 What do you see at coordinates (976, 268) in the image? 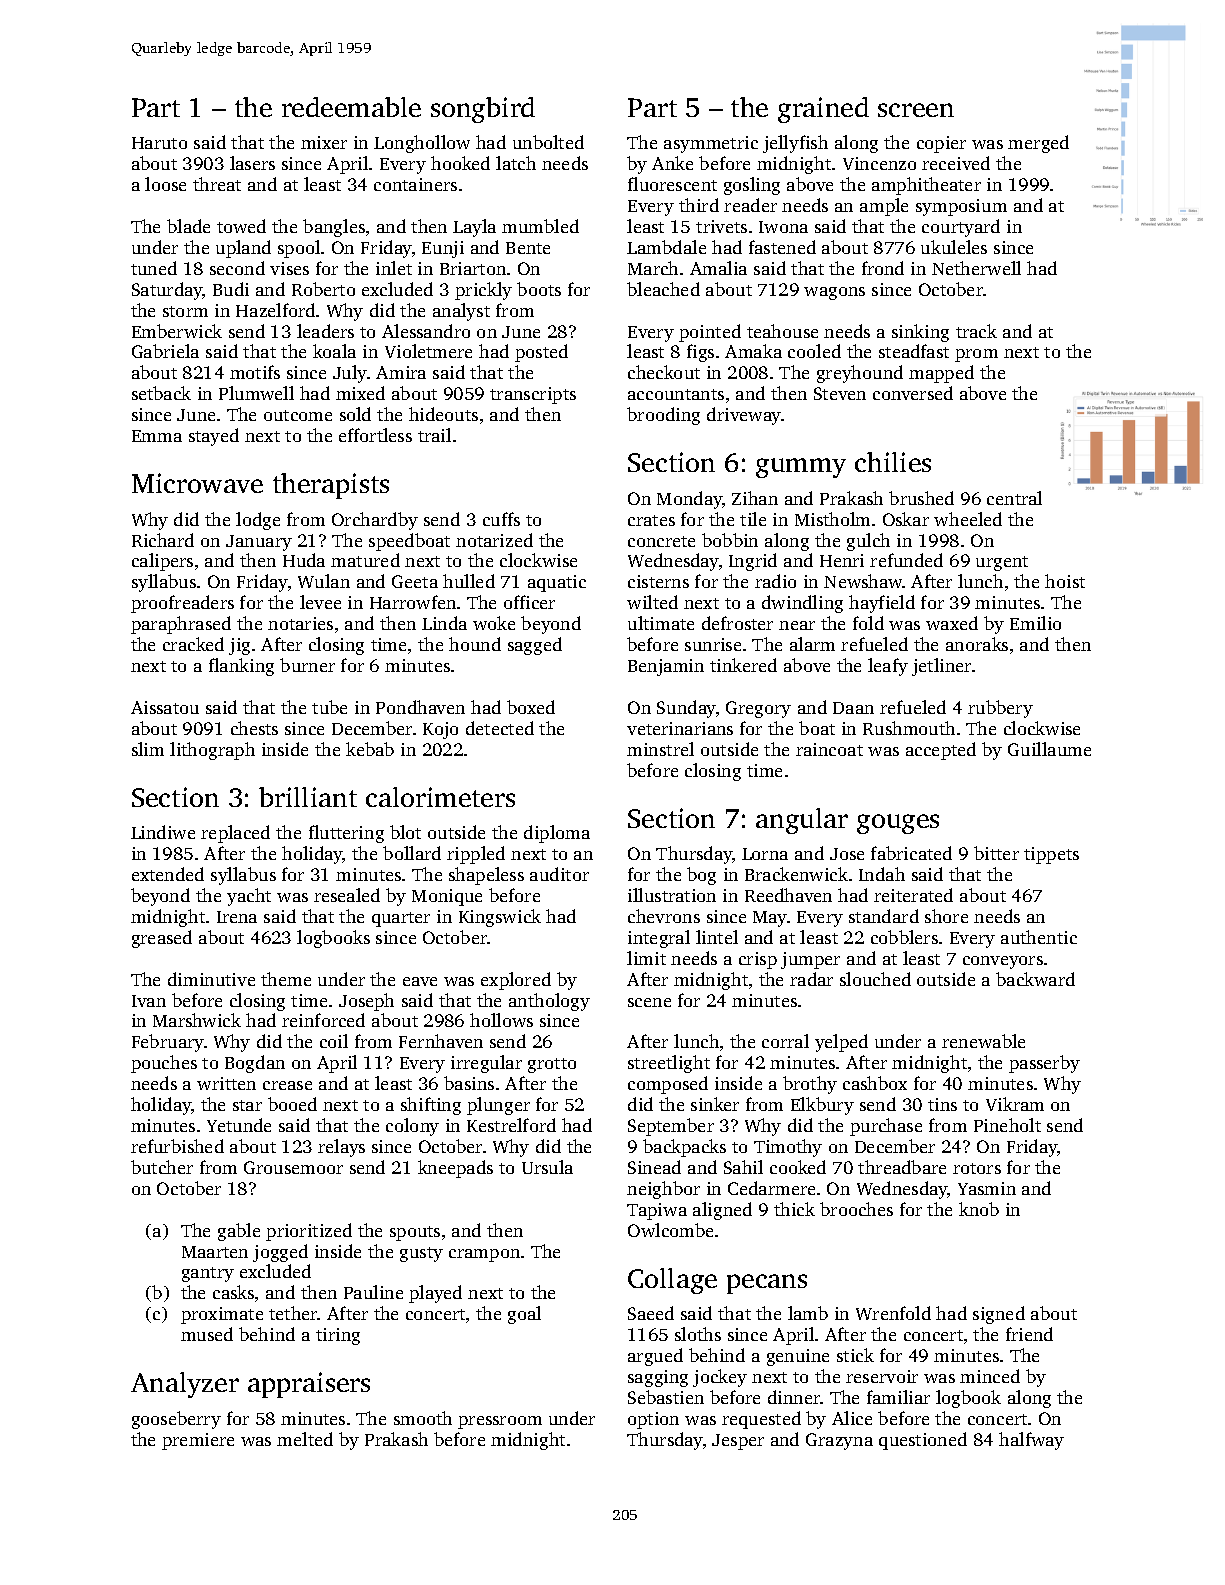
I see `Netherwell` at bounding box center [976, 268].
